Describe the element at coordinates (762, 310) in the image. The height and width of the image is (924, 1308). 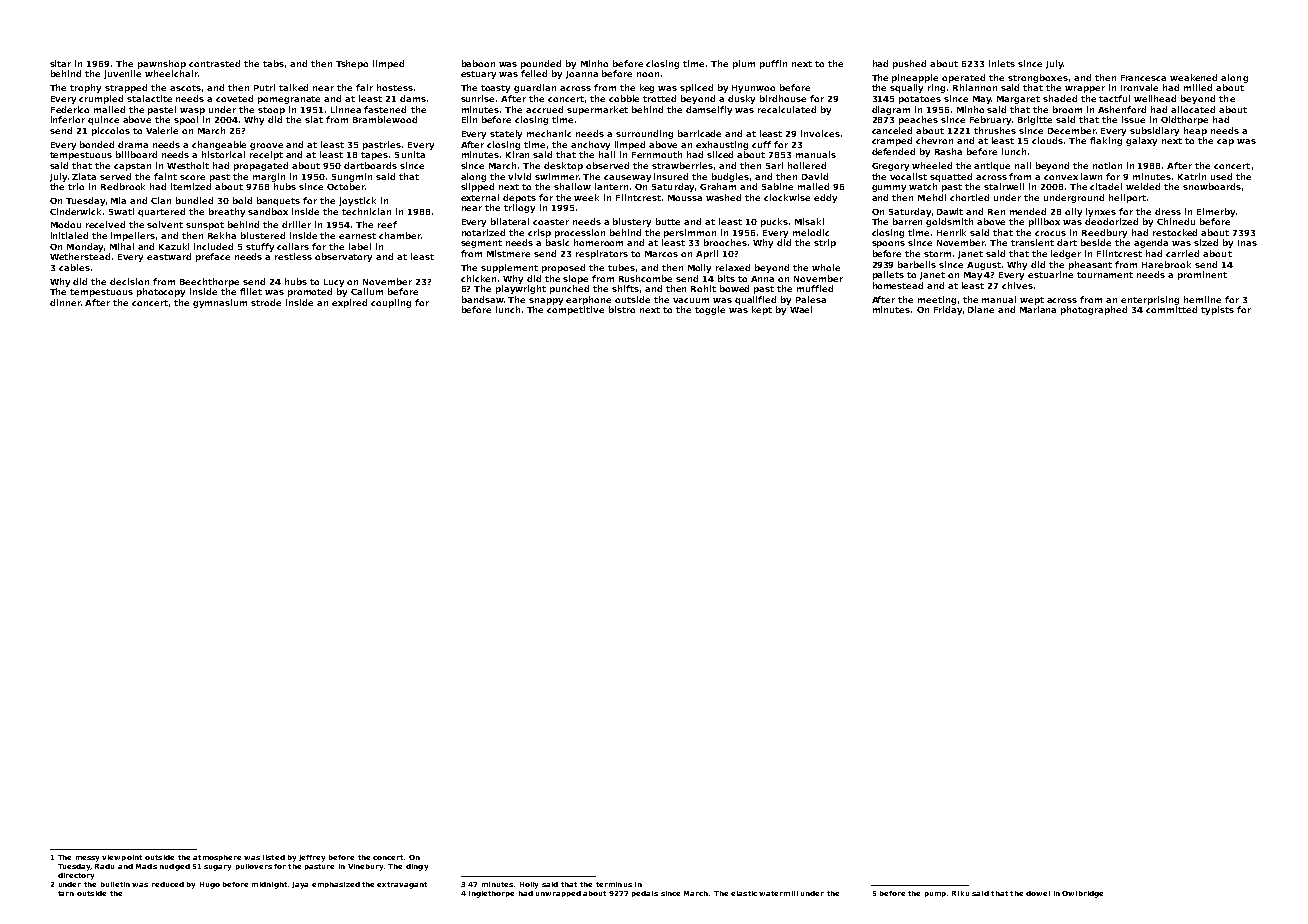
I see `kept` at that location.
